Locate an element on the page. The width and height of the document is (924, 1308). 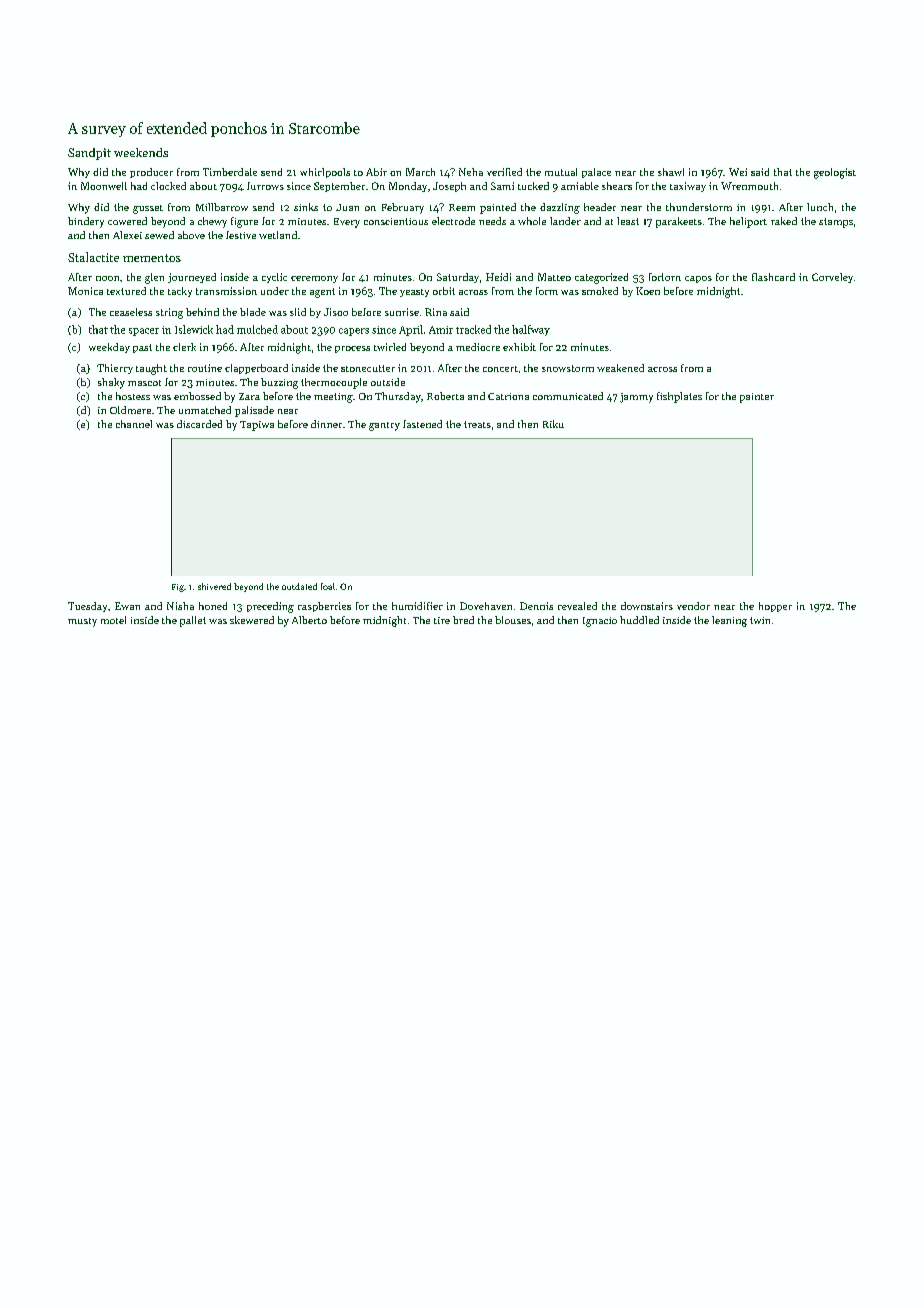
mutual is located at coordinates (561, 172).
